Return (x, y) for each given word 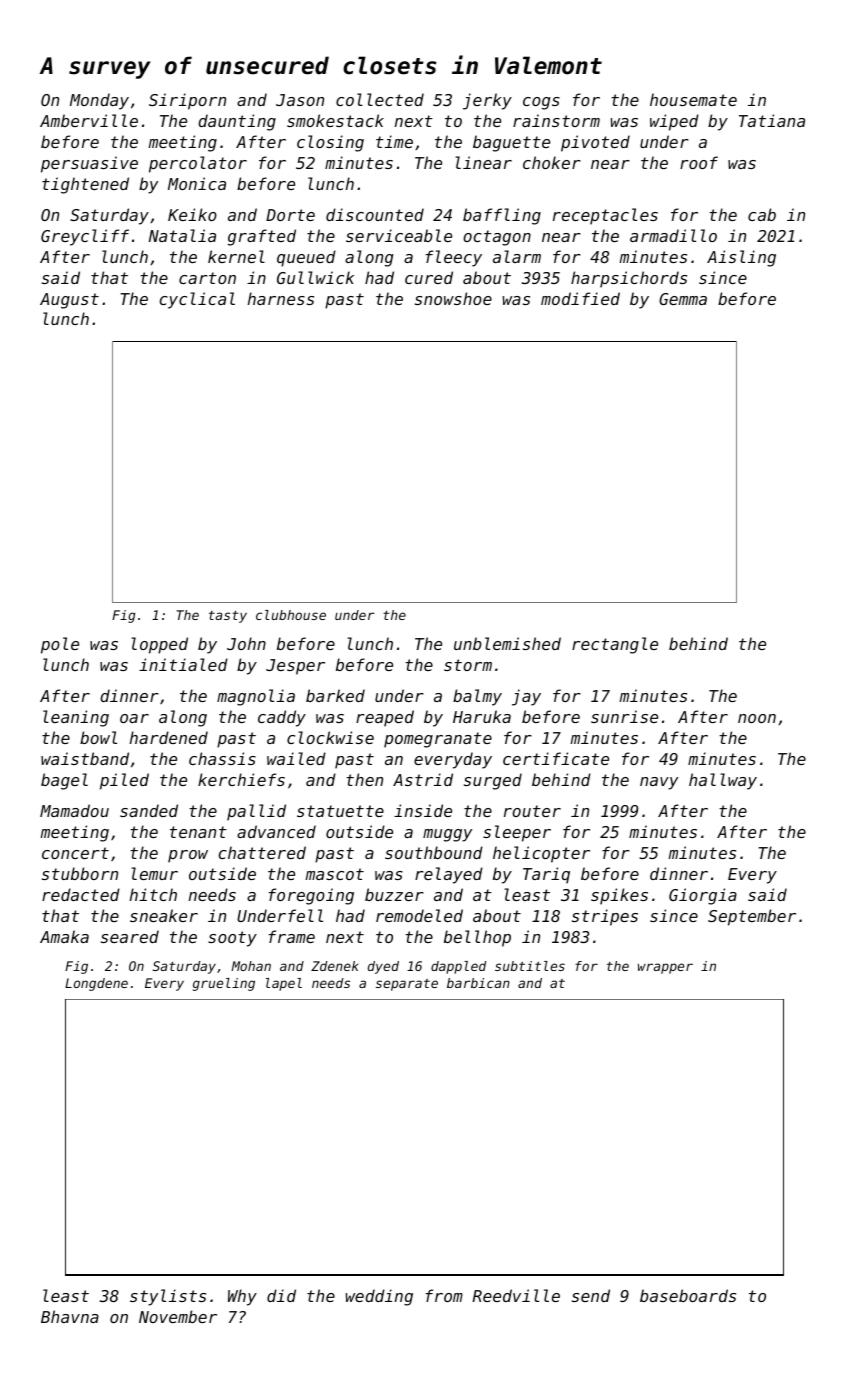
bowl (98, 737)
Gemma (683, 299)
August (69, 301)
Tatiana (772, 120)
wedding (379, 1297)
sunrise (624, 716)
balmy (477, 697)
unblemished (507, 643)
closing (330, 143)
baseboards (688, 1295)
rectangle (615, 645)
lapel (284, 984)
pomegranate (438, 740)
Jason (300, 100)
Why (242, 1297)
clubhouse (291, 615)
